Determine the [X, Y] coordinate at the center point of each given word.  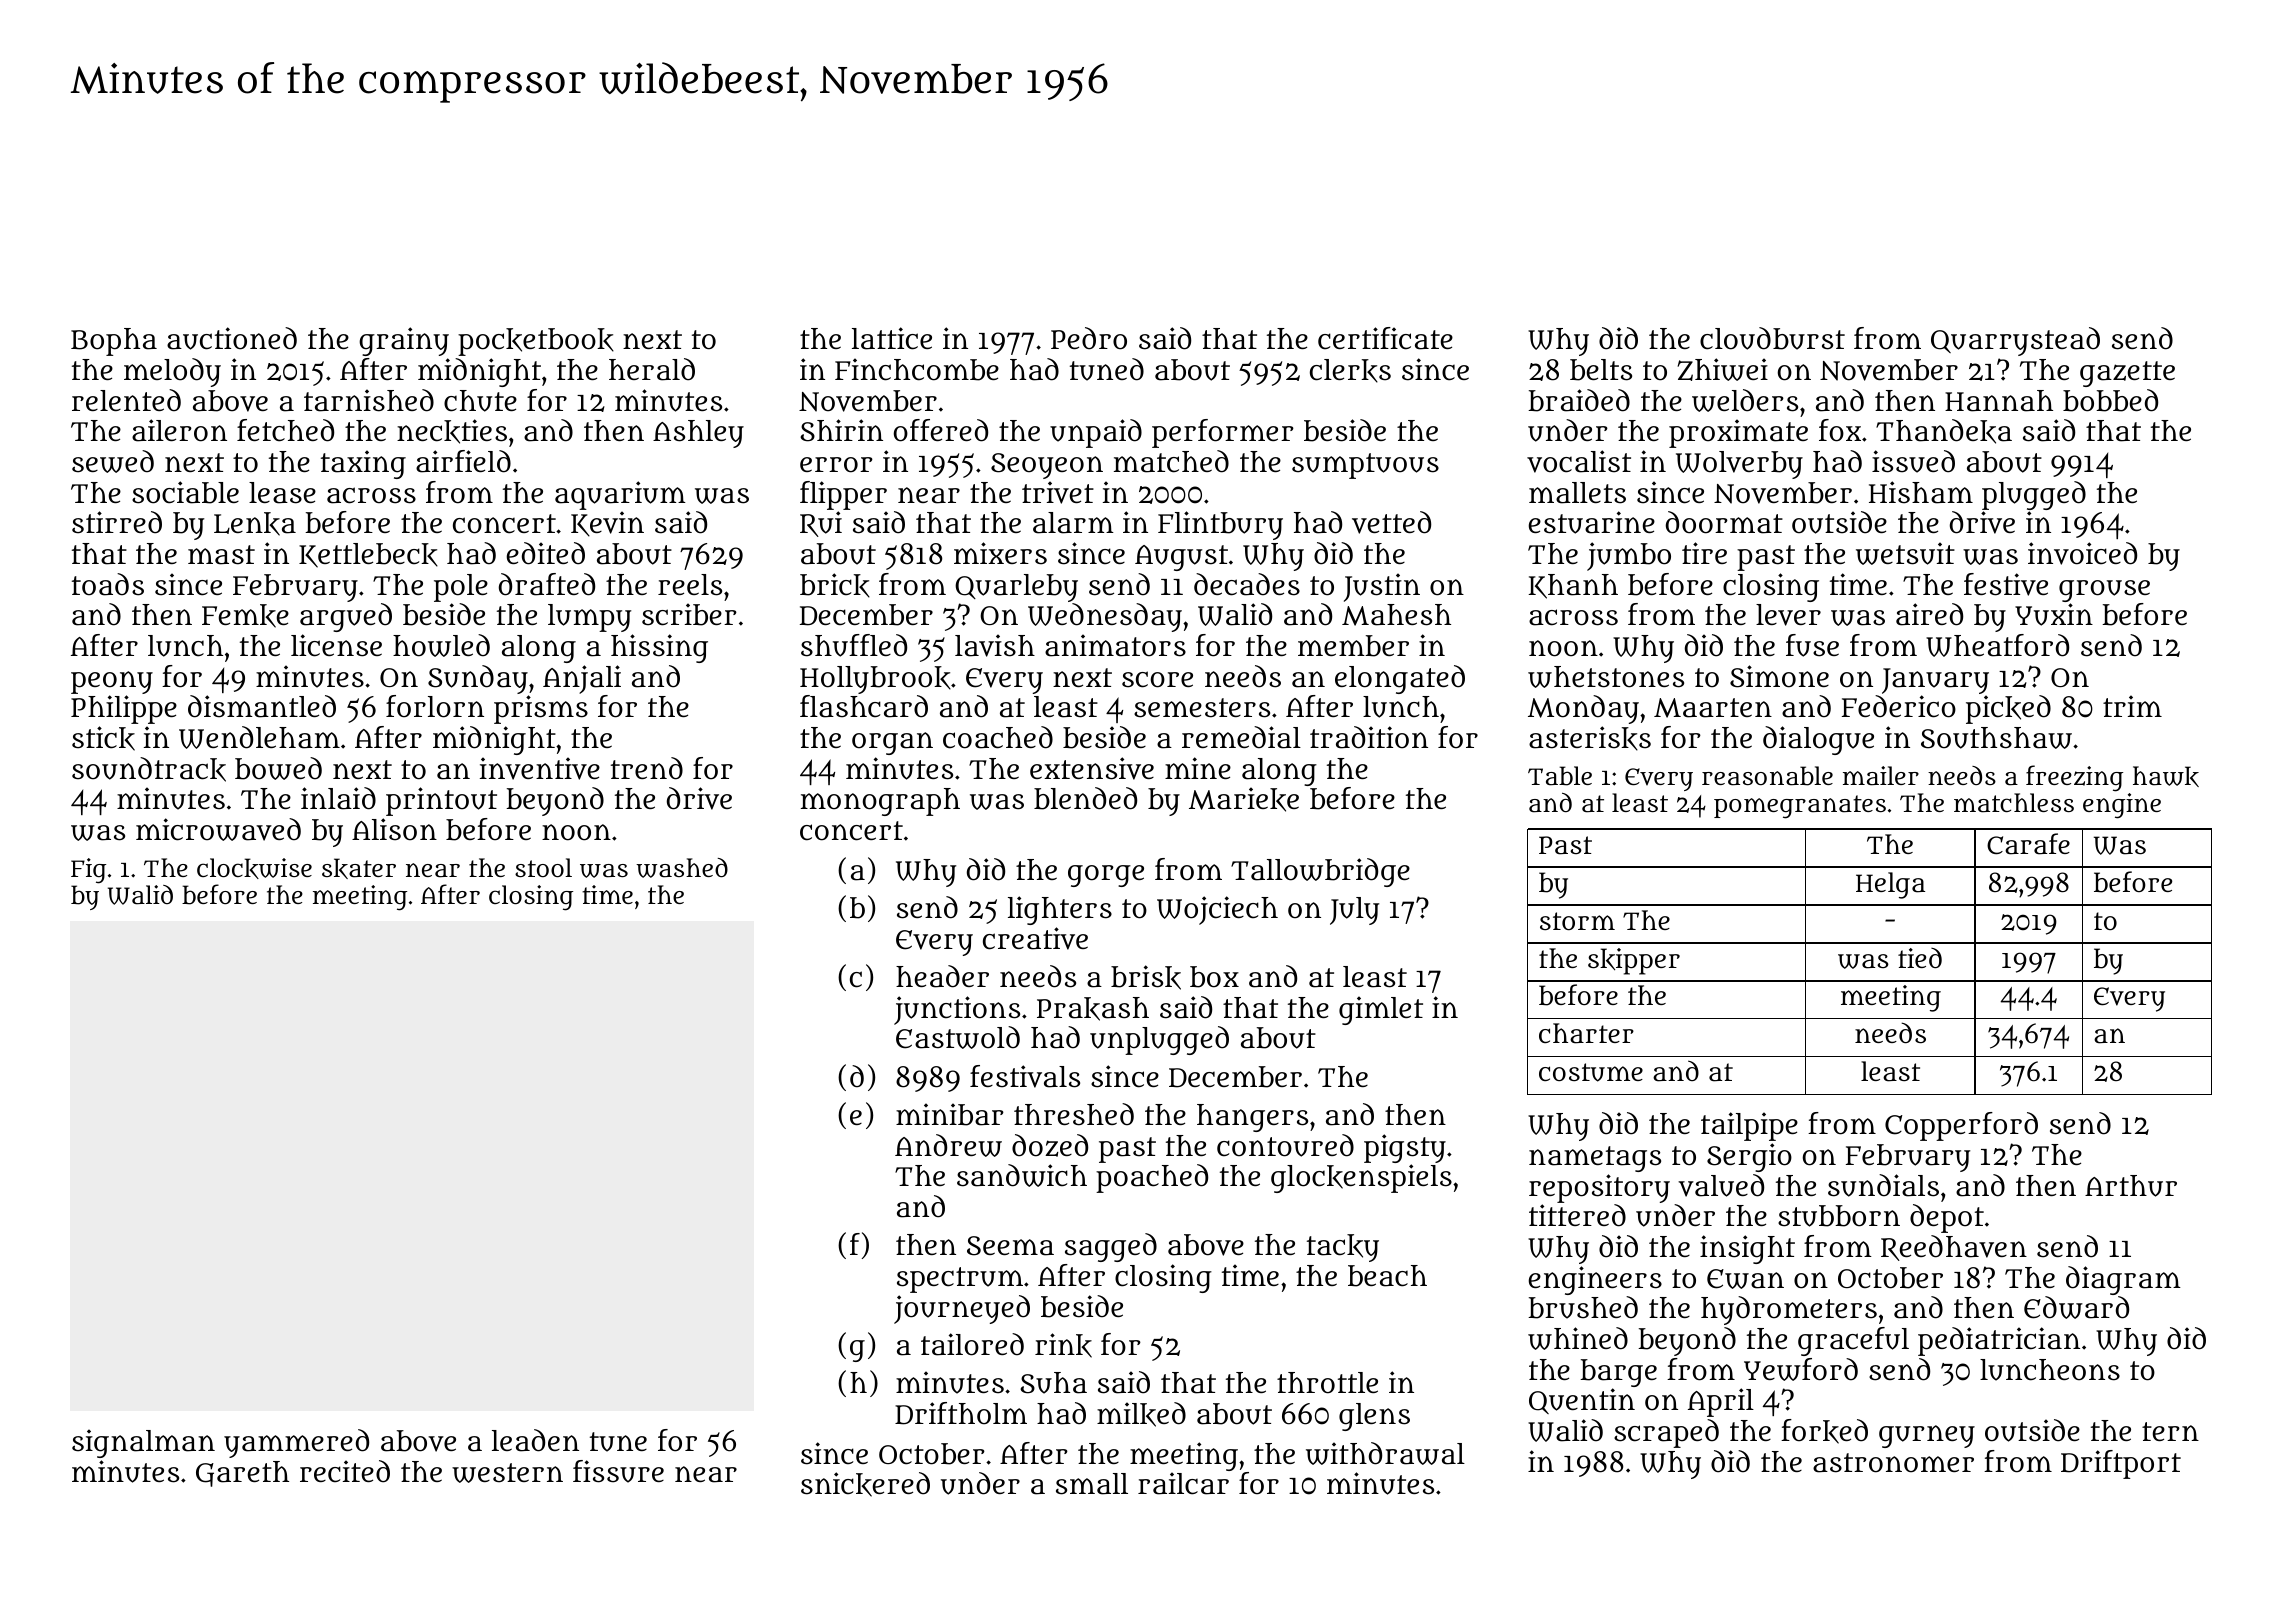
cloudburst [1772, 338]
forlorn [435, 706]
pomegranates [1800, 807]
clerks [1350, 371]
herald [652, 369]
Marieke [1244, 799]
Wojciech [1217, 910]
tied [1920, 958]
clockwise [254, 868]
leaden [535, 1440]
